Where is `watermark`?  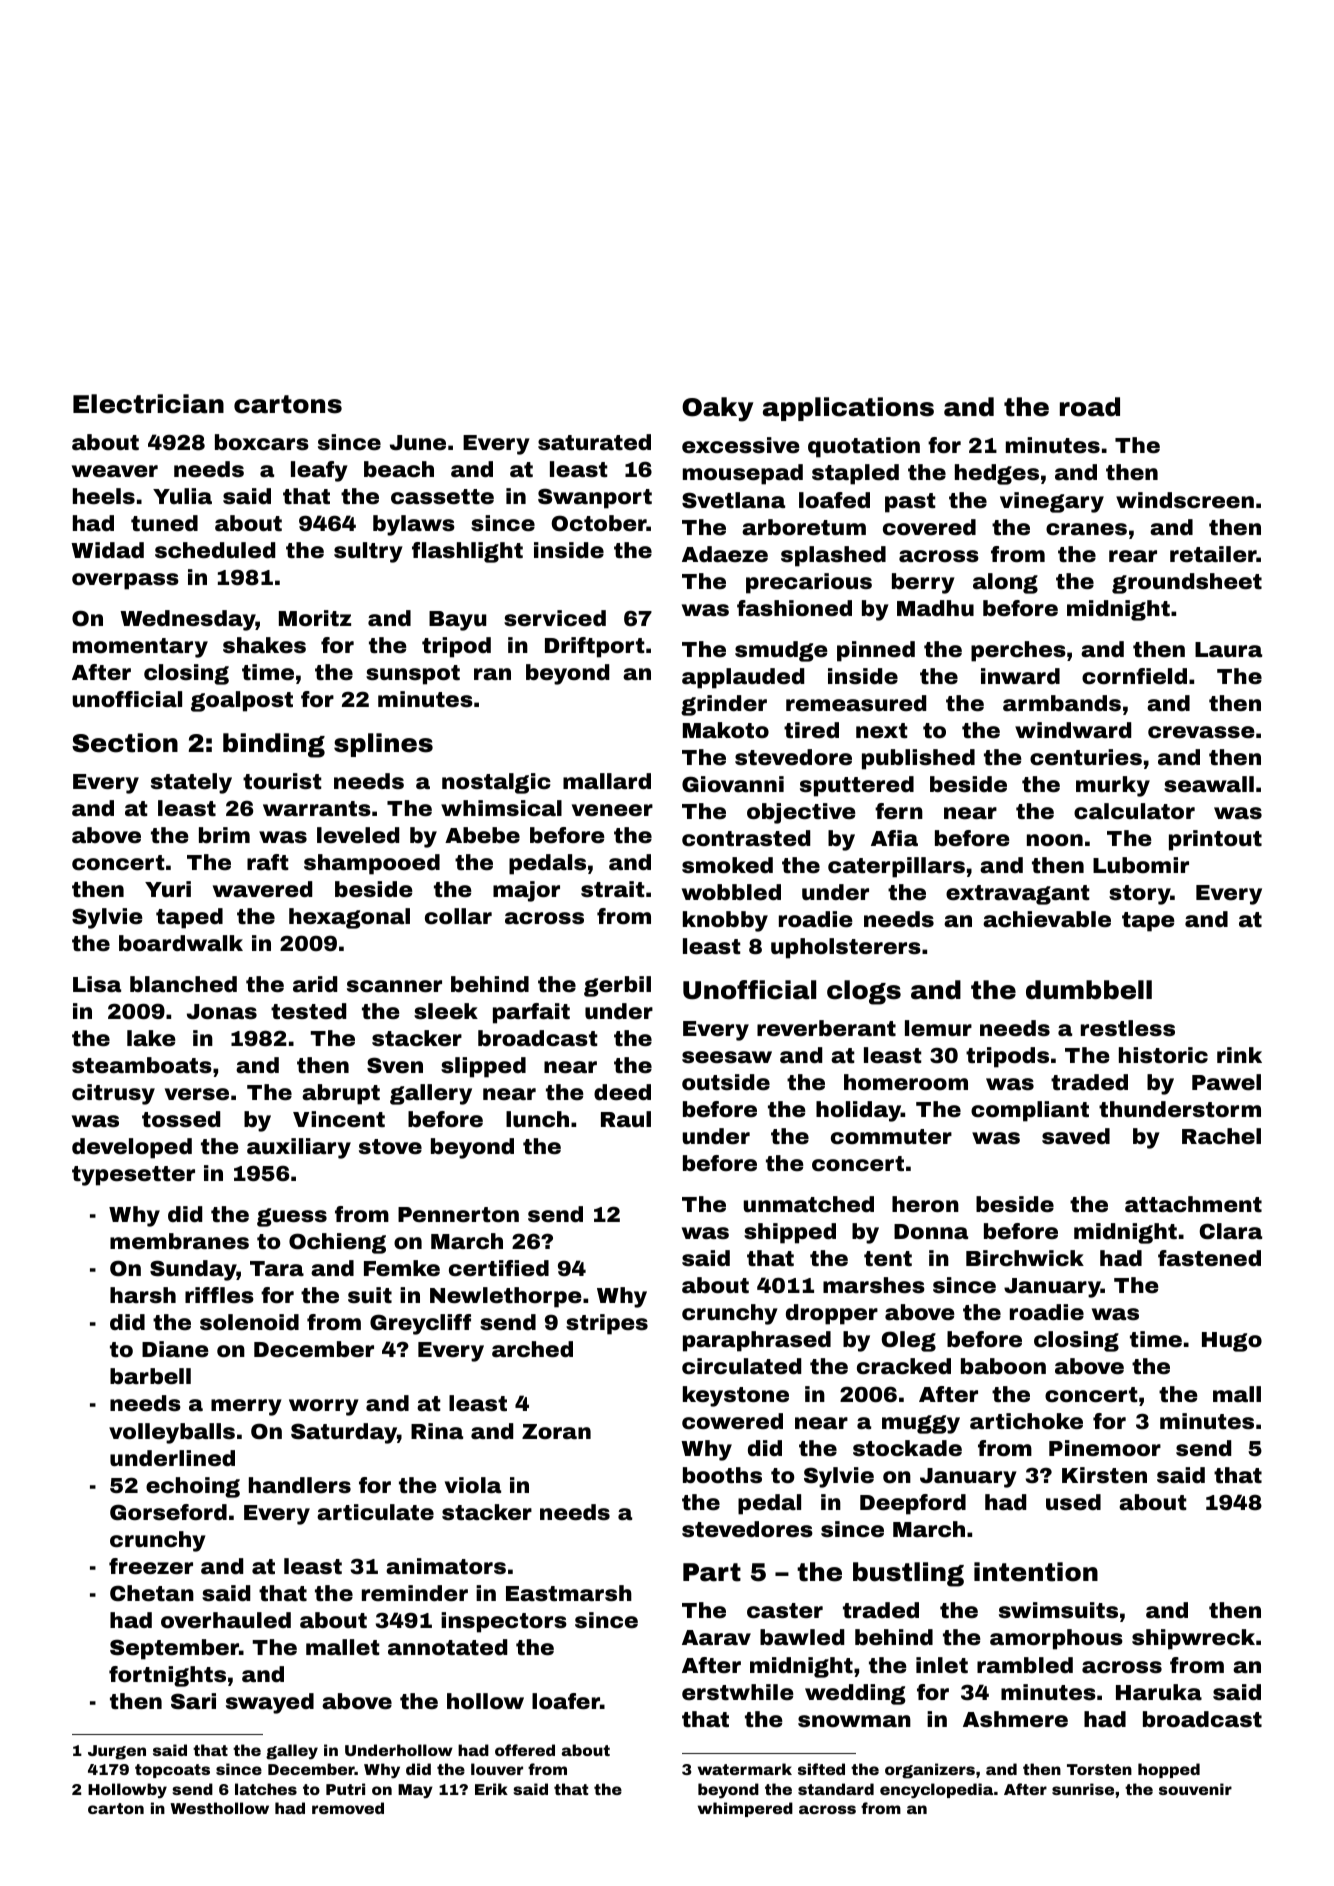 watermark is located at coordinates (745, 1769).
